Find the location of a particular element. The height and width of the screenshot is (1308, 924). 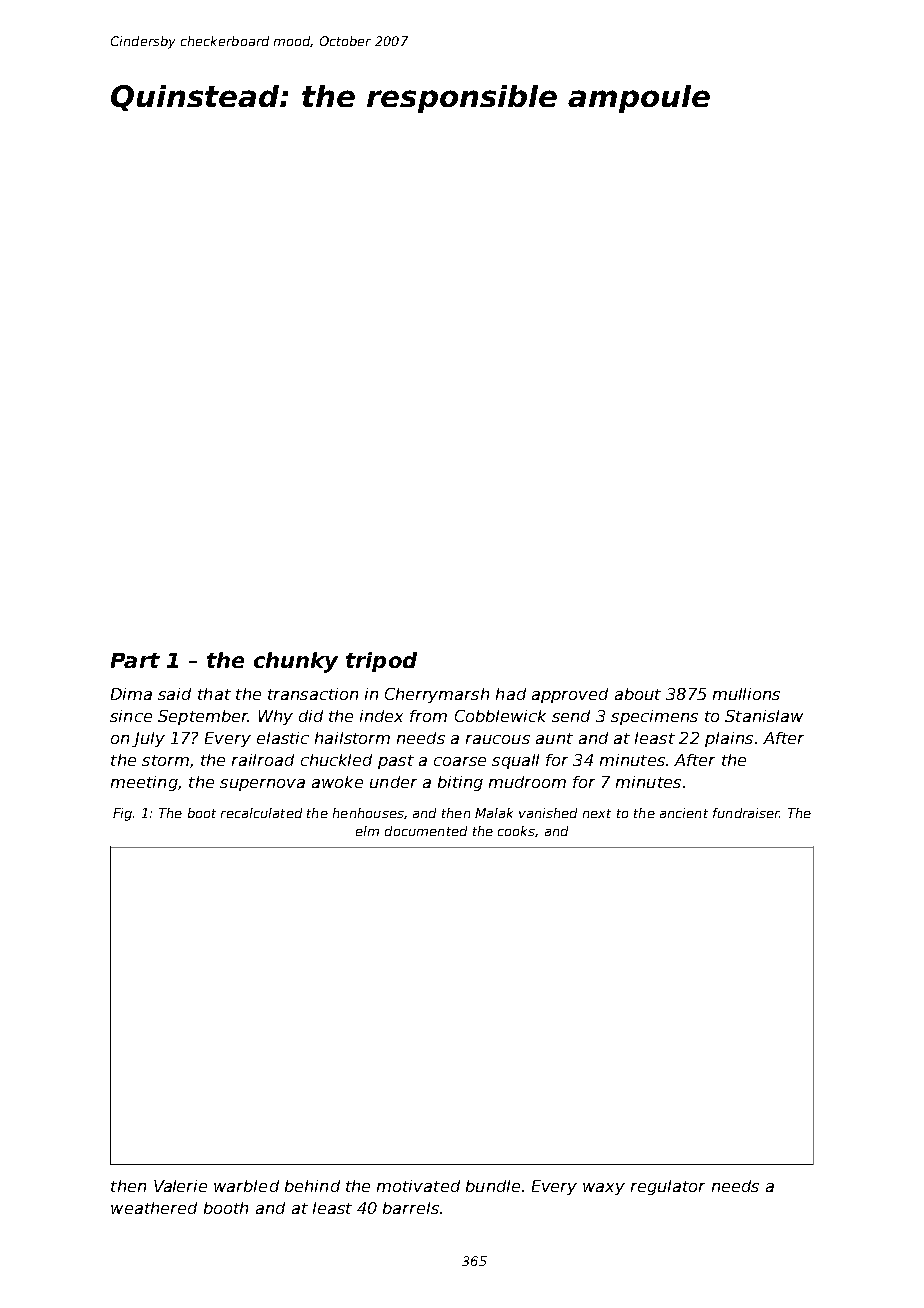

behind is located at coordinates (312, 1186).
